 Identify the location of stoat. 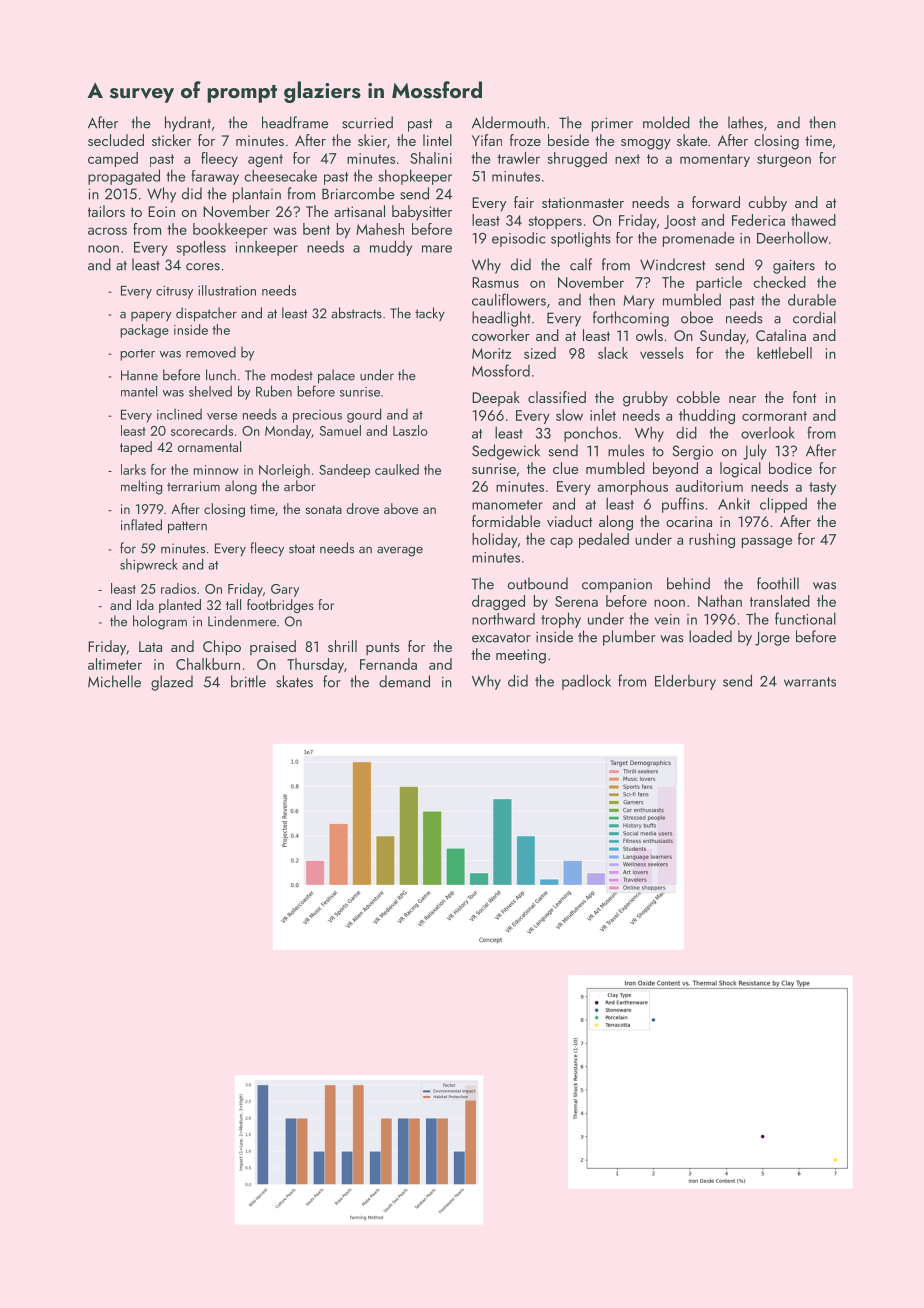
(302, 549).
